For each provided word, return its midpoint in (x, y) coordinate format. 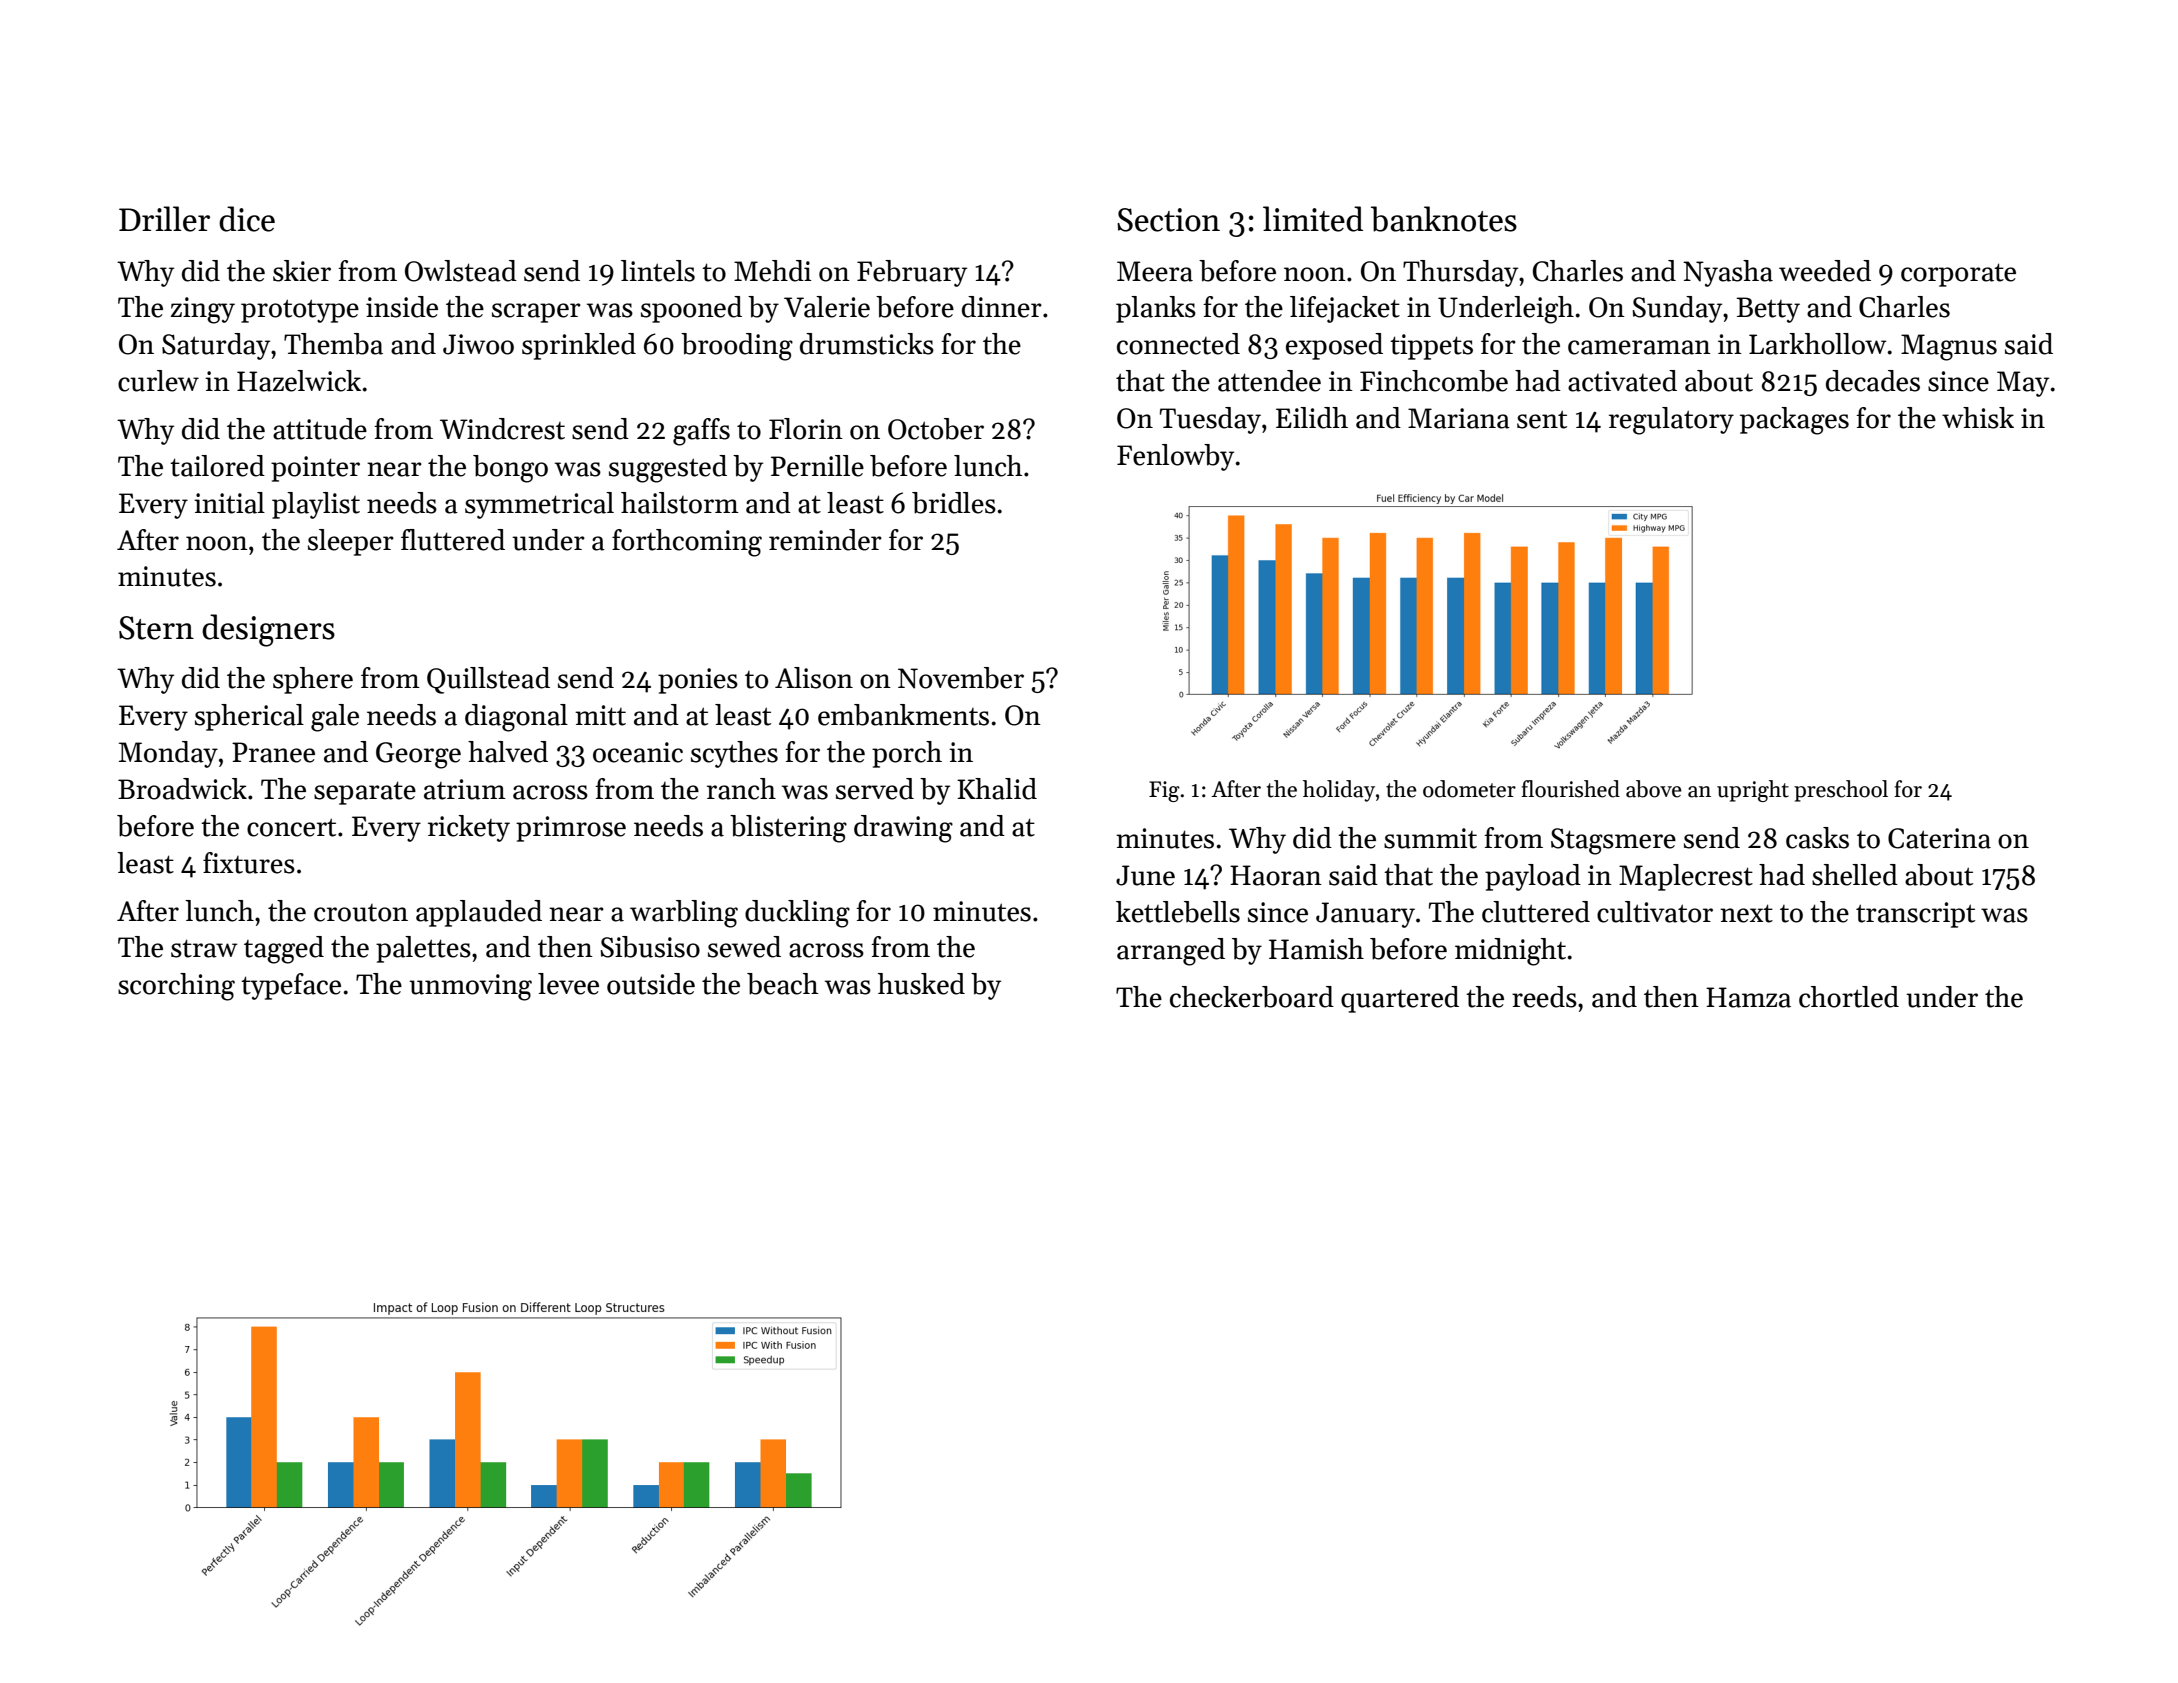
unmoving (470, 987)
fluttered (453, 540)
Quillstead (488, 680)
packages (1794, 421)
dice (247, 219)
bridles (954, 503)
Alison (814, 678)
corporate (1958, 275)
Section (1168, 220)
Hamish (1316, 949)
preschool (1841, 791)
